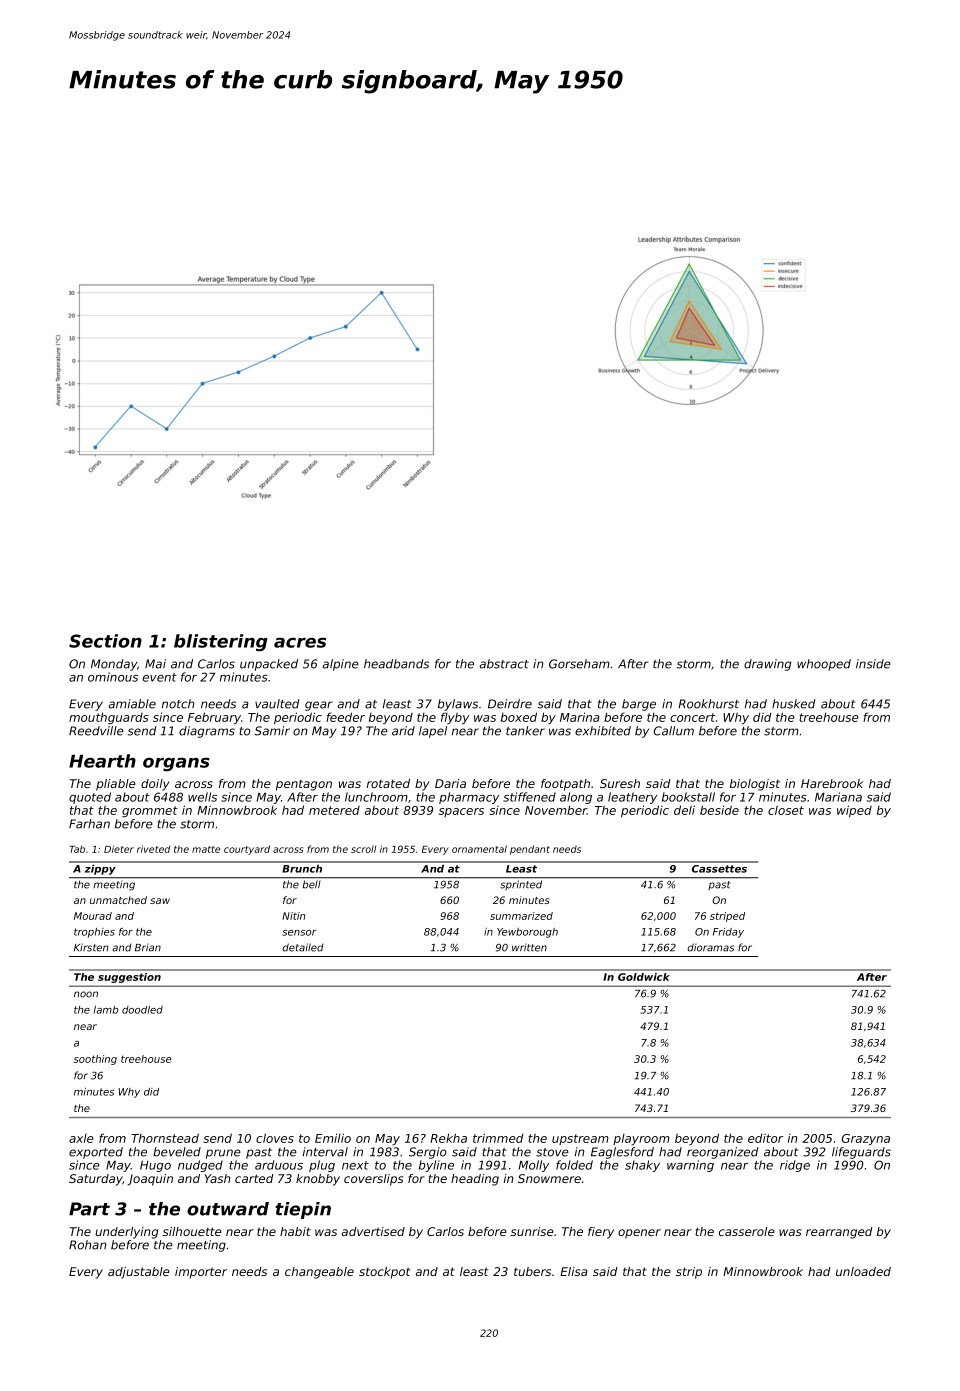  I want to click on exported, so click(96, 1153).
